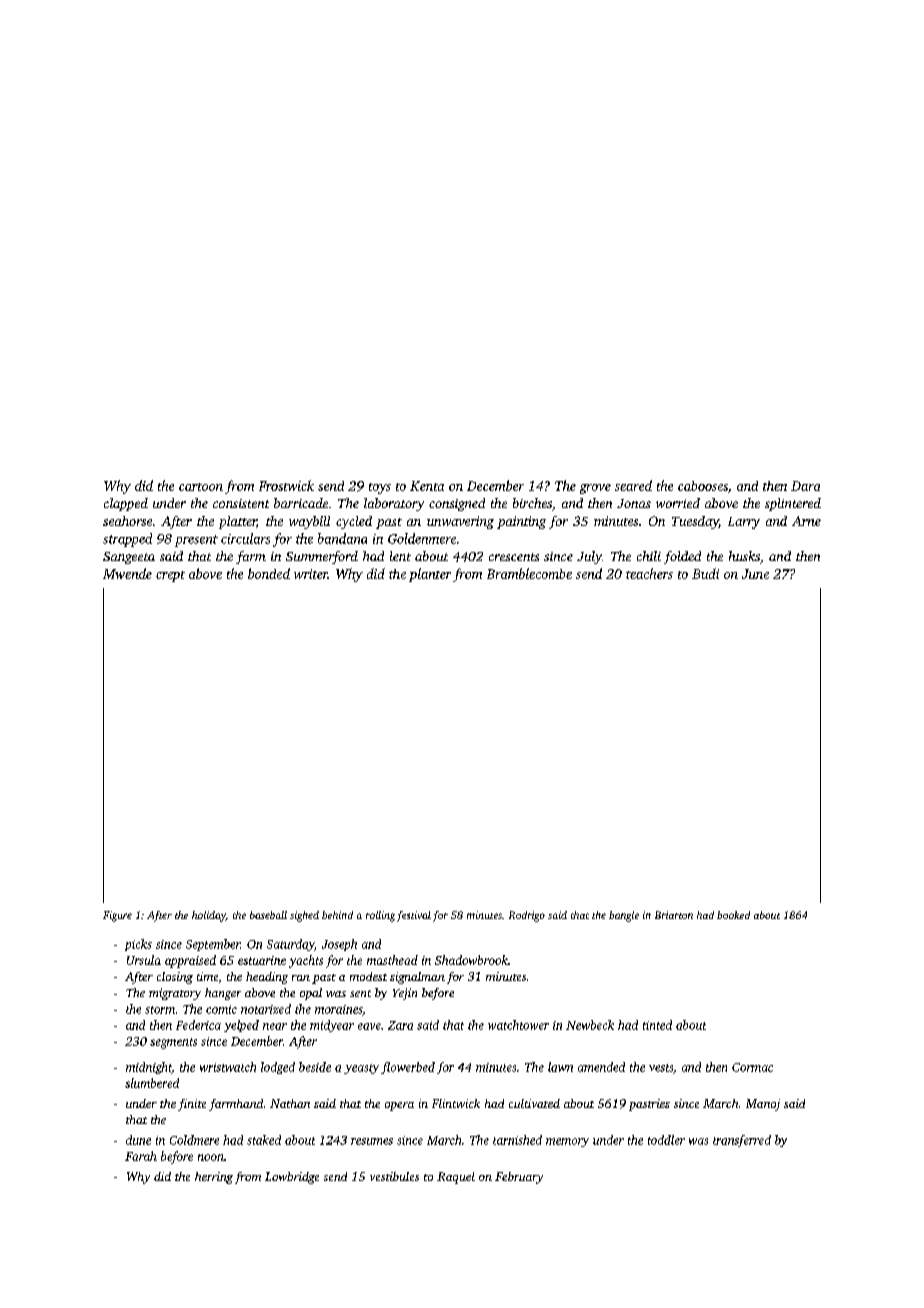 The height and width of the document is (1308, 924). I want to click on midyear, so click(332, 1026).
